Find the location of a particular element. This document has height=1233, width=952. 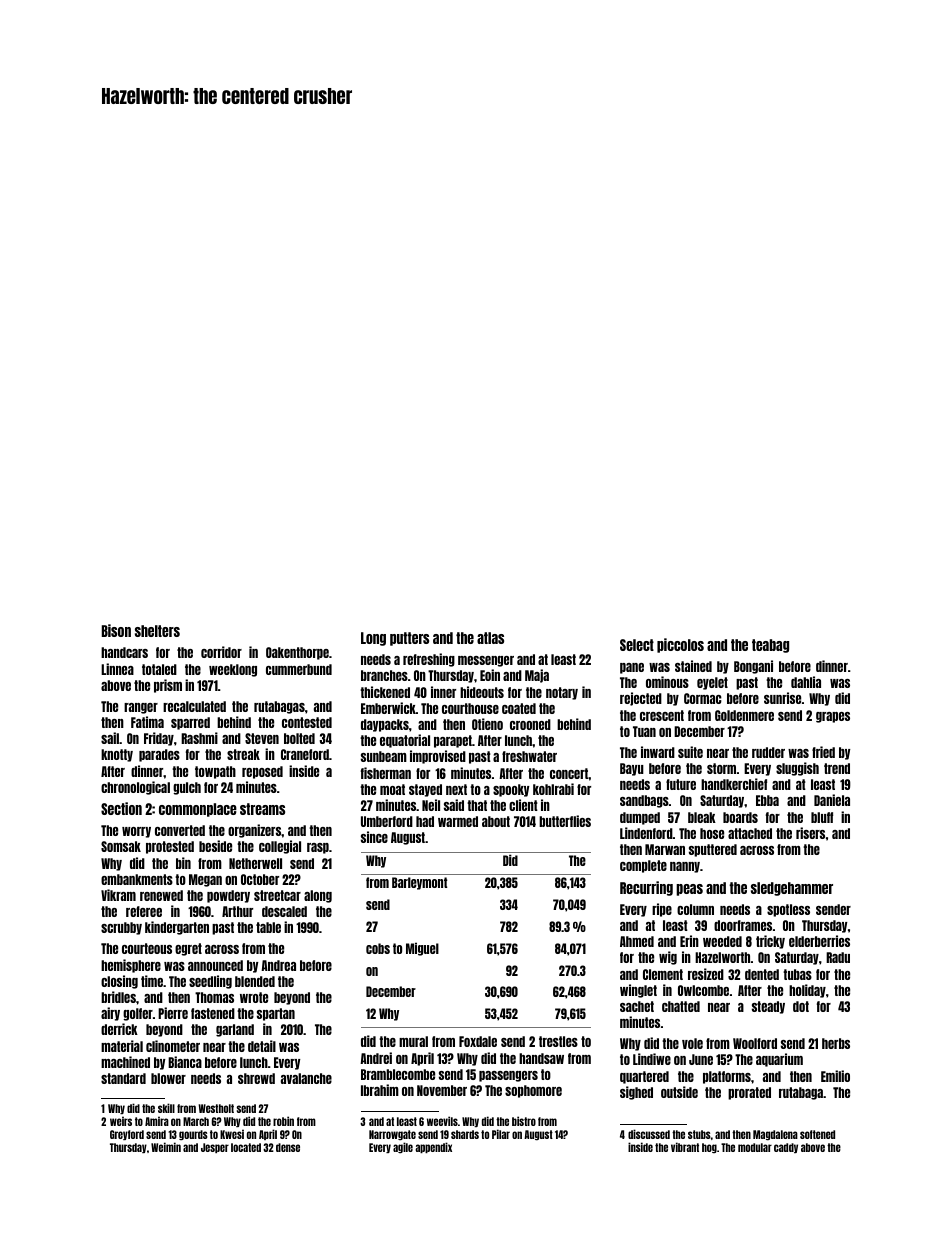

teabag is located at coordinates (770, 646).
